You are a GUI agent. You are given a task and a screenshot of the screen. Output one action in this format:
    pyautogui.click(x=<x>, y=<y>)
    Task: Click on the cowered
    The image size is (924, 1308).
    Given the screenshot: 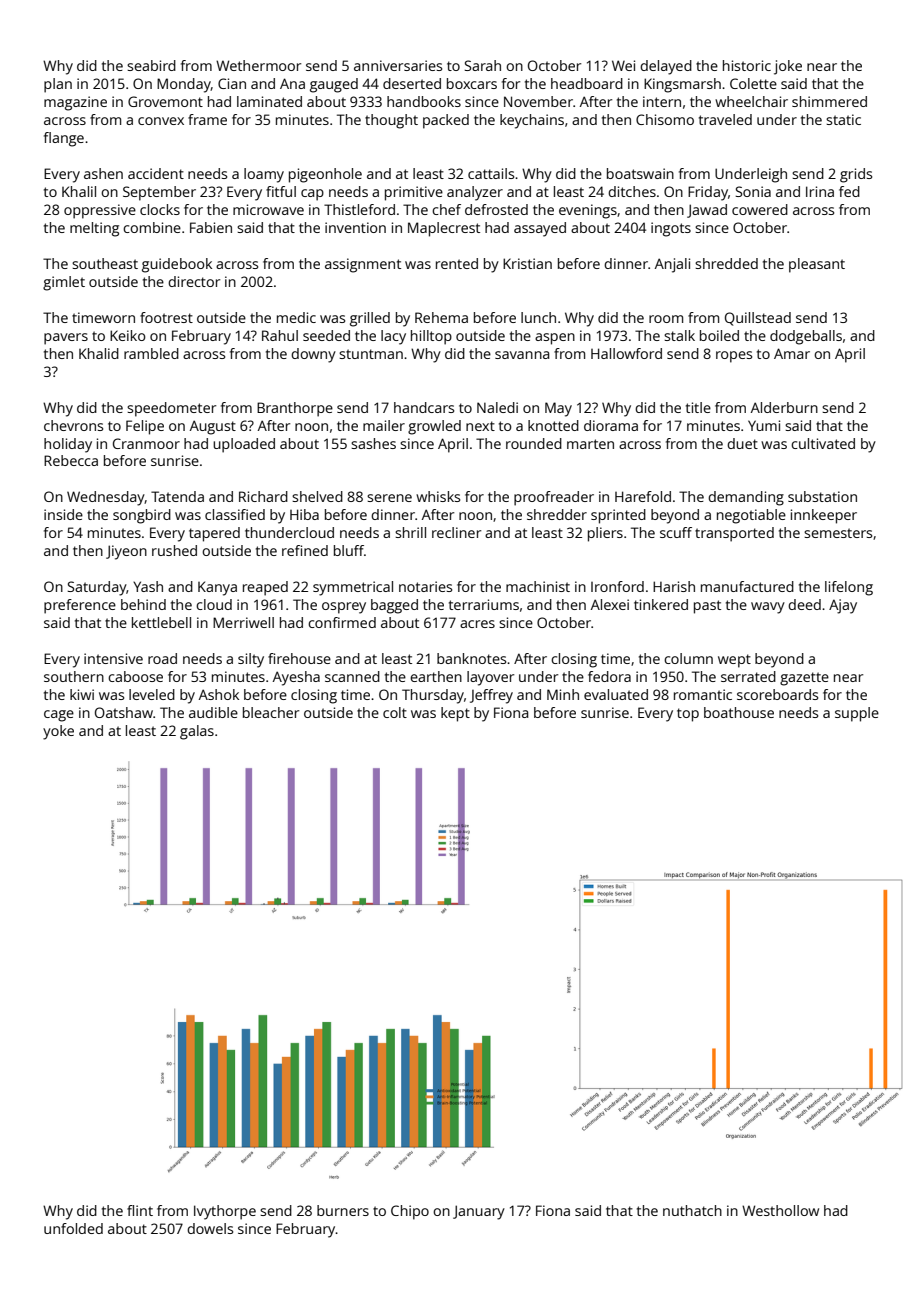 What is the action you would take?
    pyautogui.click(x=760, y=209)
